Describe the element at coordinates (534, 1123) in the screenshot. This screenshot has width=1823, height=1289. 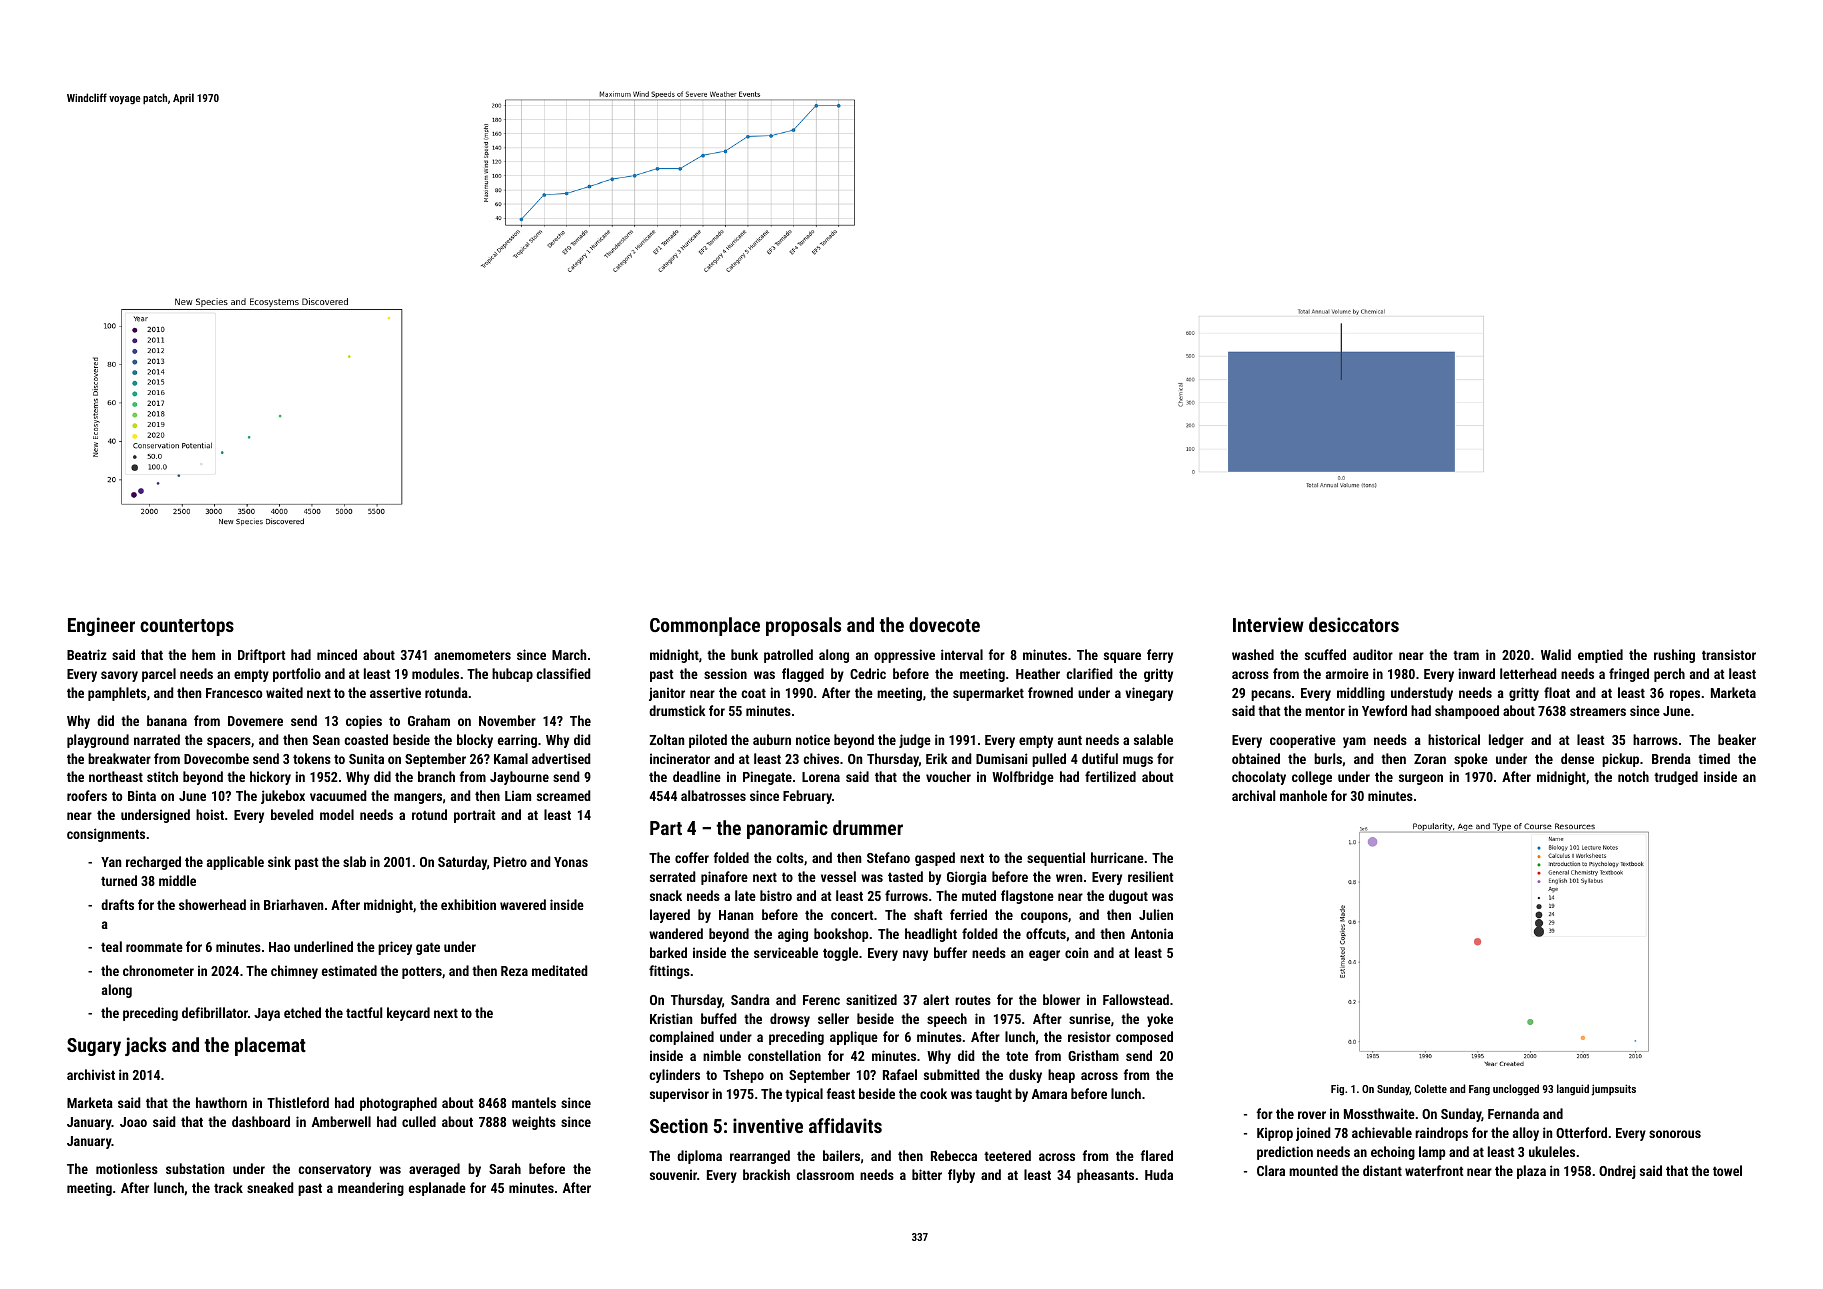
I see `weights` at that location.
